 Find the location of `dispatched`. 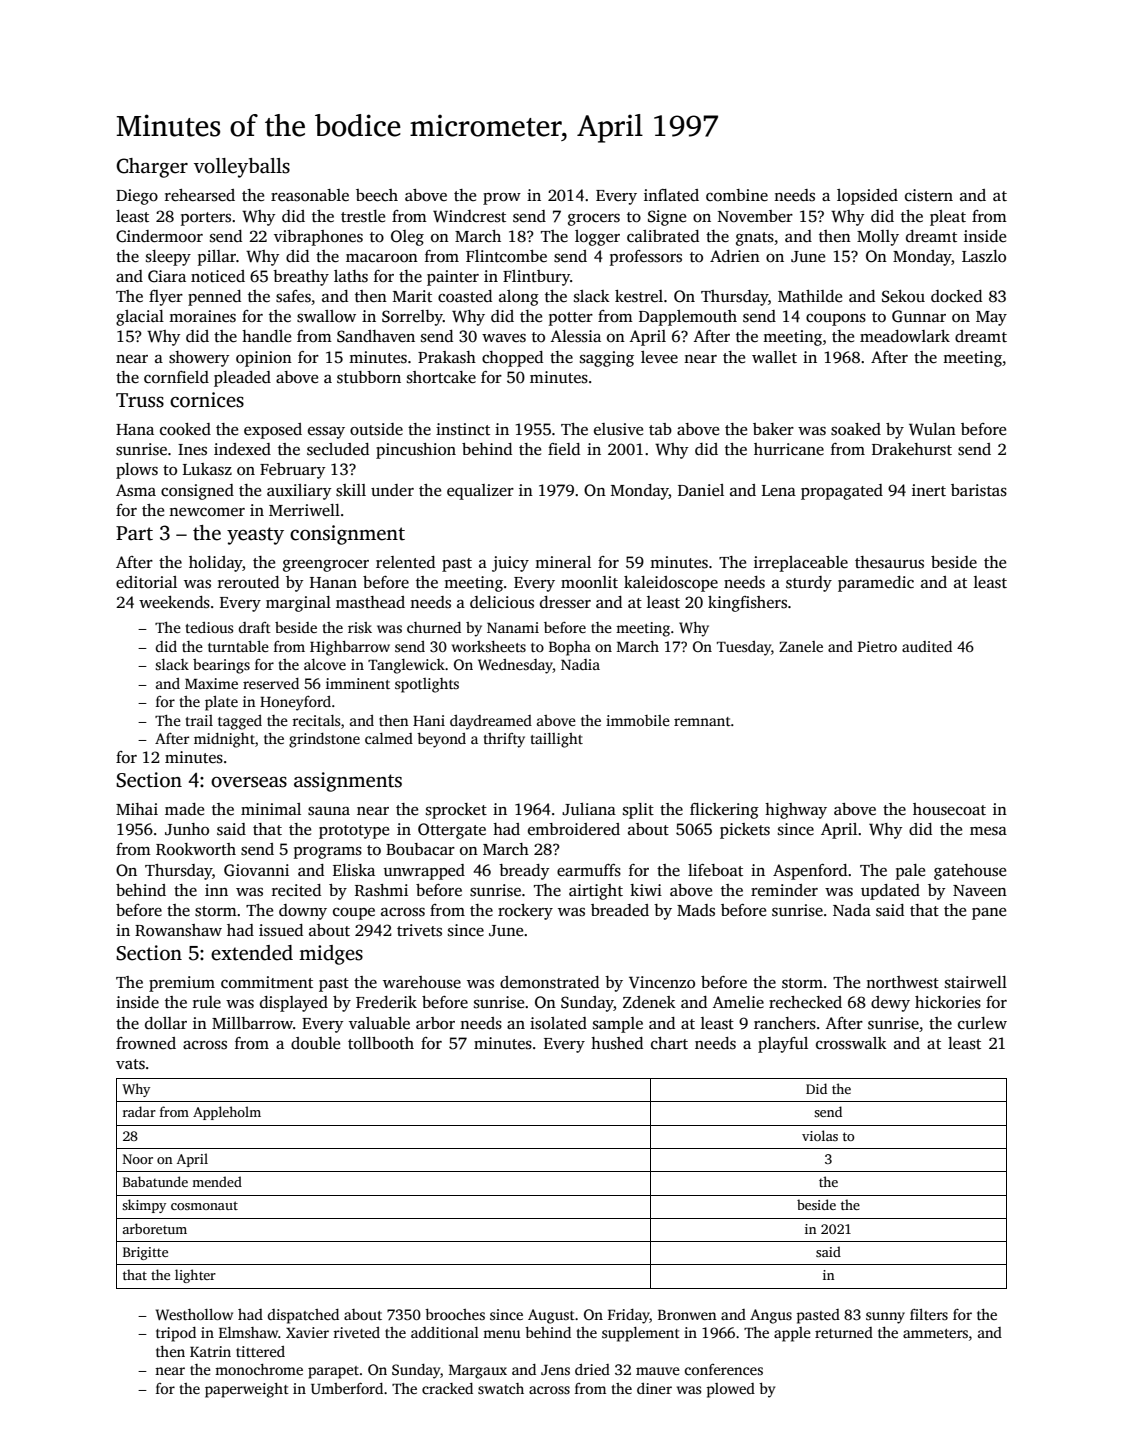

dispatched is located at coordinates (303, 1316).
